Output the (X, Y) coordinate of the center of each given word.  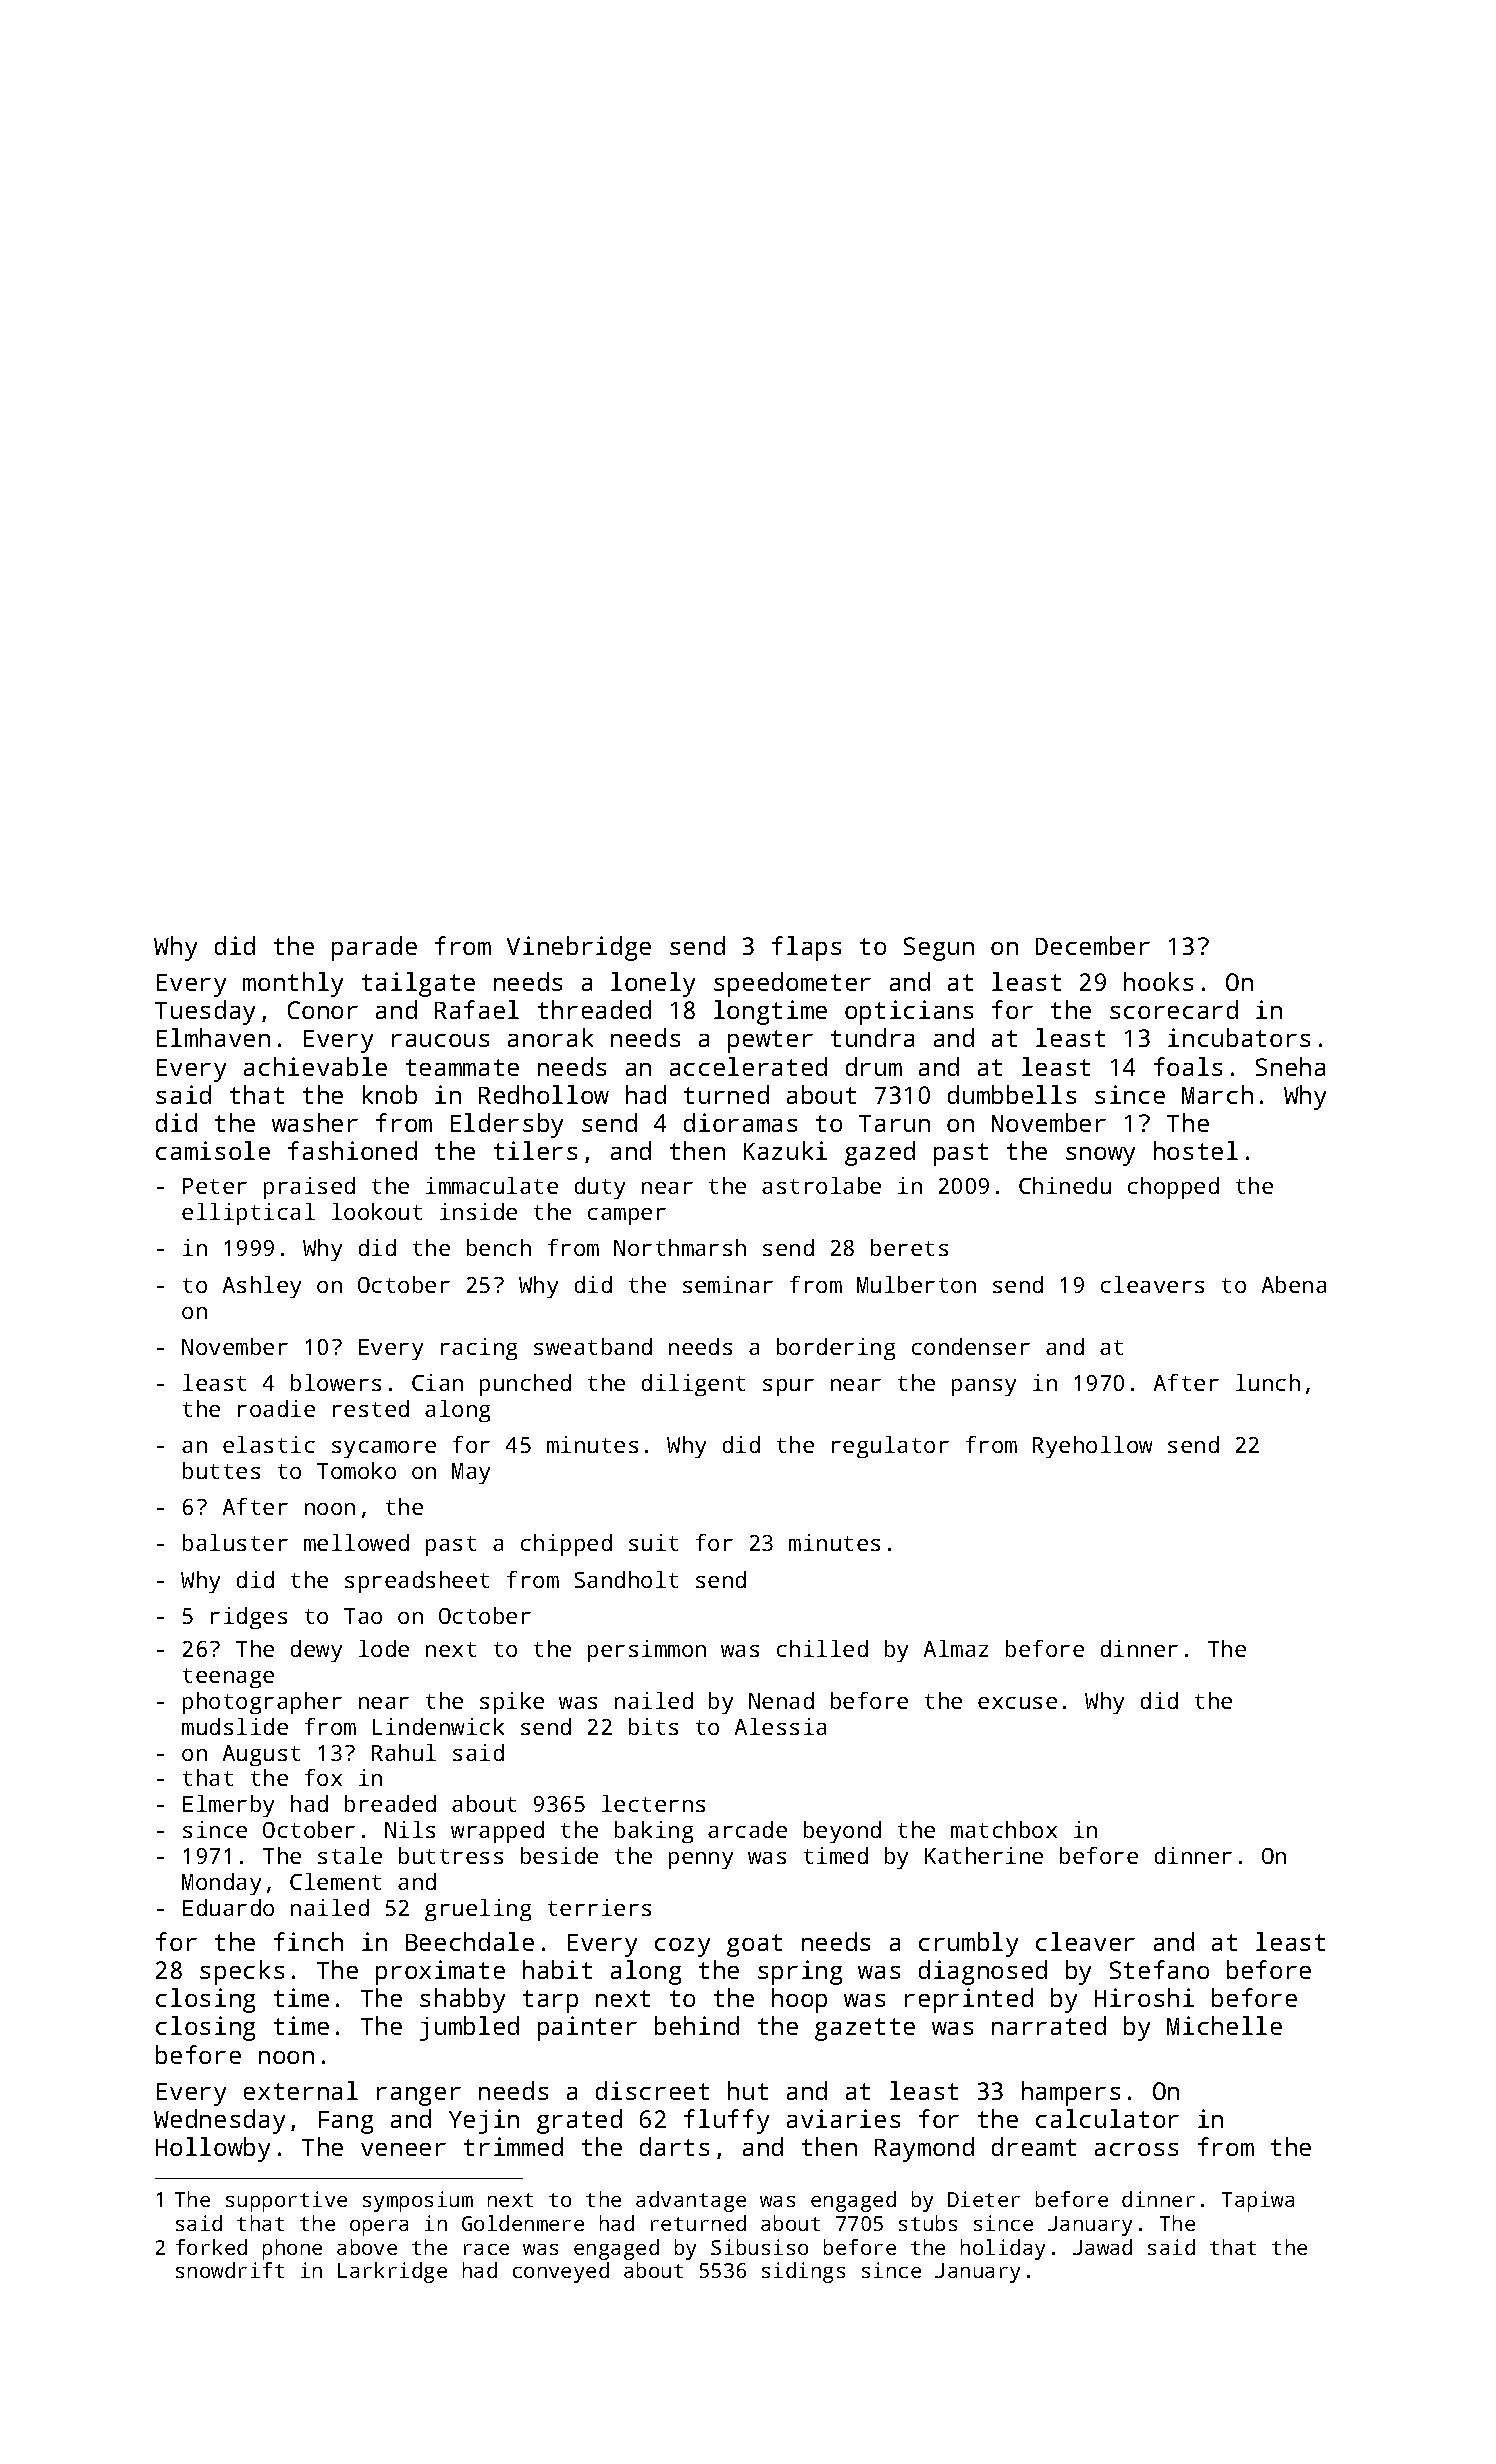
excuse (1017, 1703)
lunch (1268, 1382)
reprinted (969, 2000)
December (1093, 945)
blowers (336, 1382)
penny (701, 1860)
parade (374, 948)
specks (242, 1972)
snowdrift (230, 2270)
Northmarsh (680, 1247)
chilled (822, 1648)
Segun (939, 949)
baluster (235, 1542)
